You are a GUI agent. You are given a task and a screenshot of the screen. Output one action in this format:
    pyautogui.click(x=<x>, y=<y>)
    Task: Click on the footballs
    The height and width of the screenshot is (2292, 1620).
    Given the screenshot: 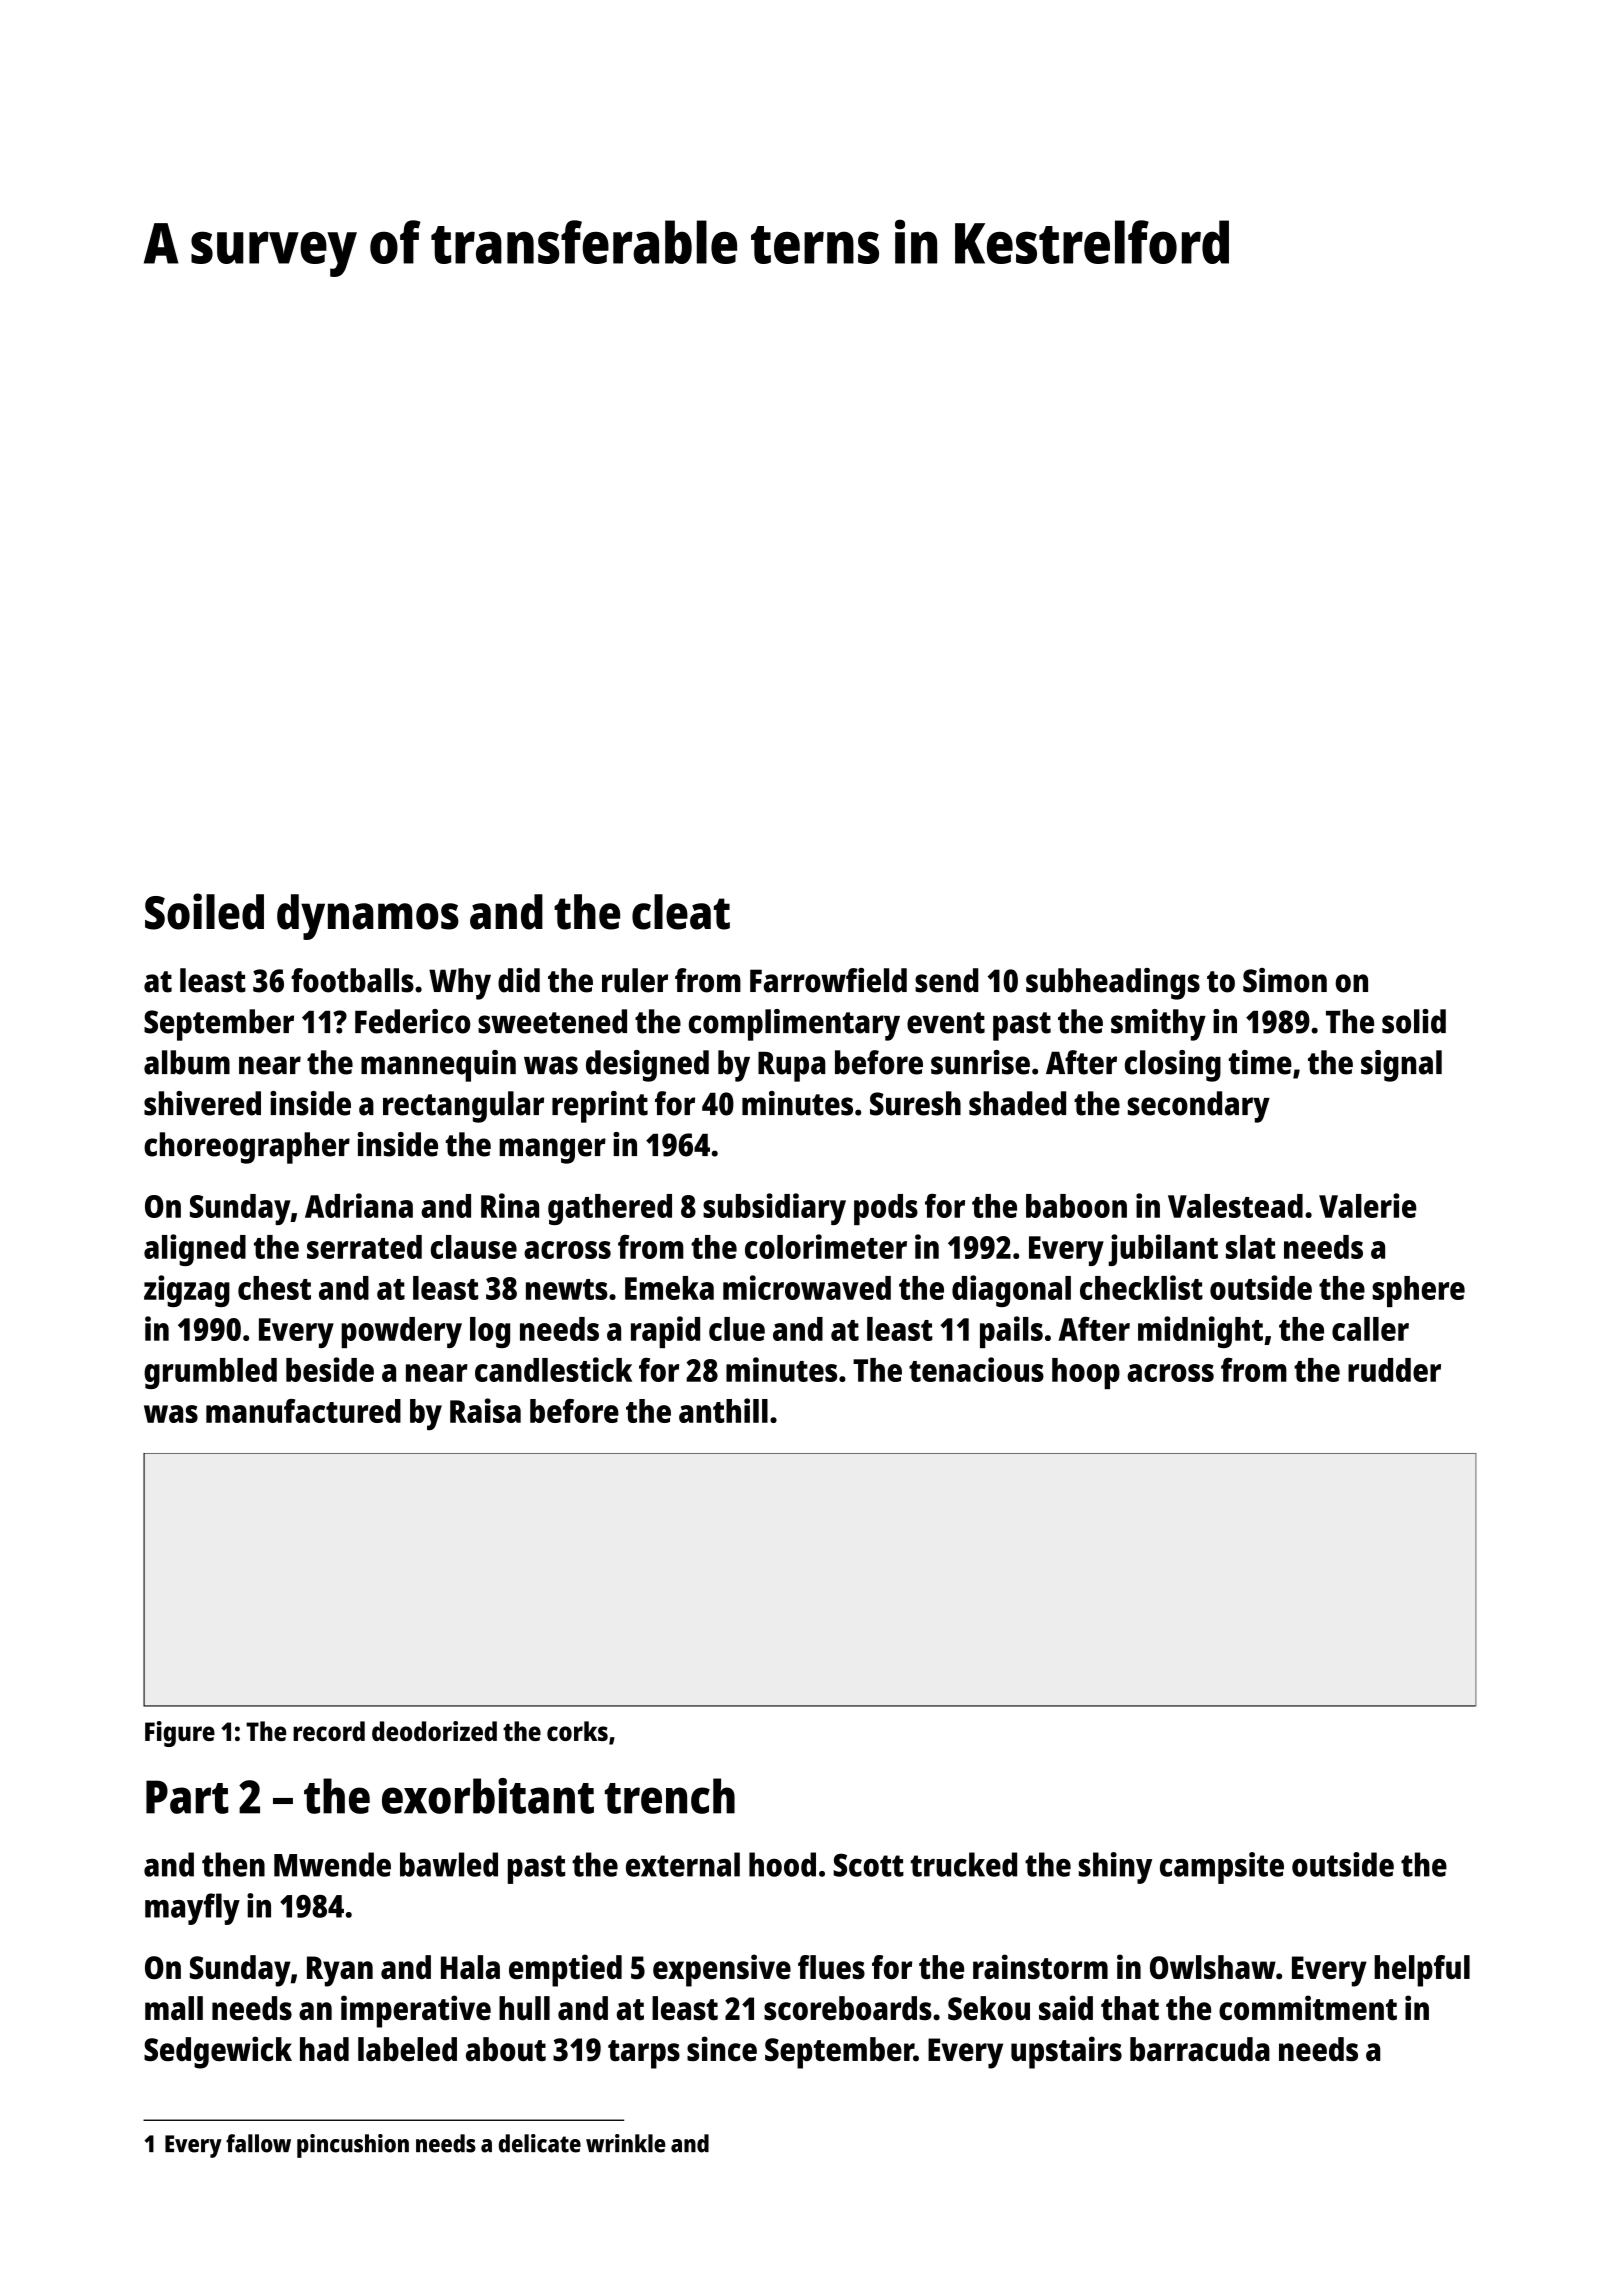 What is the action you would take?
    pyautogui.click(x=352, y=980)
